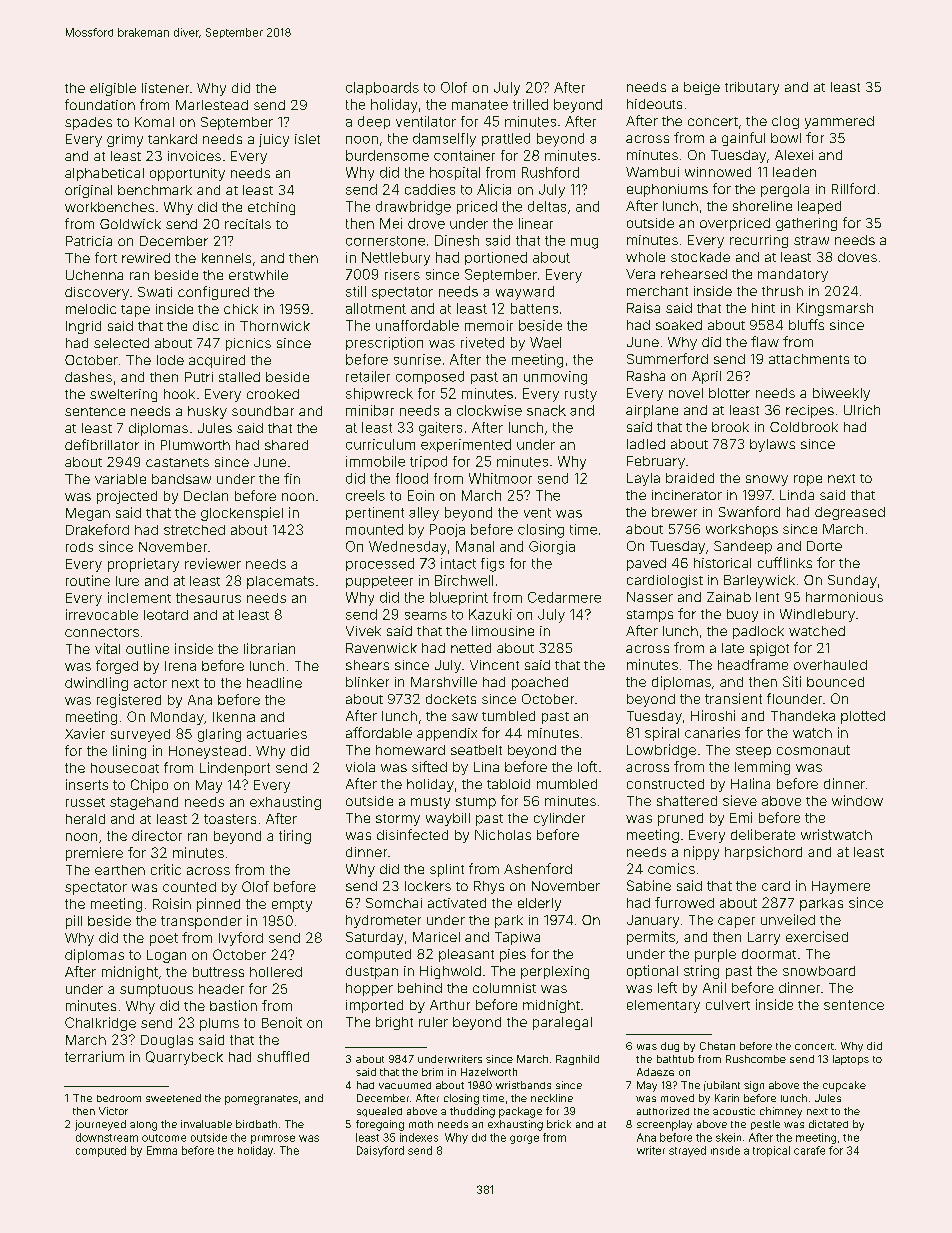 The image size is (952, 1233). I want to click on director, so click(157, 835).
